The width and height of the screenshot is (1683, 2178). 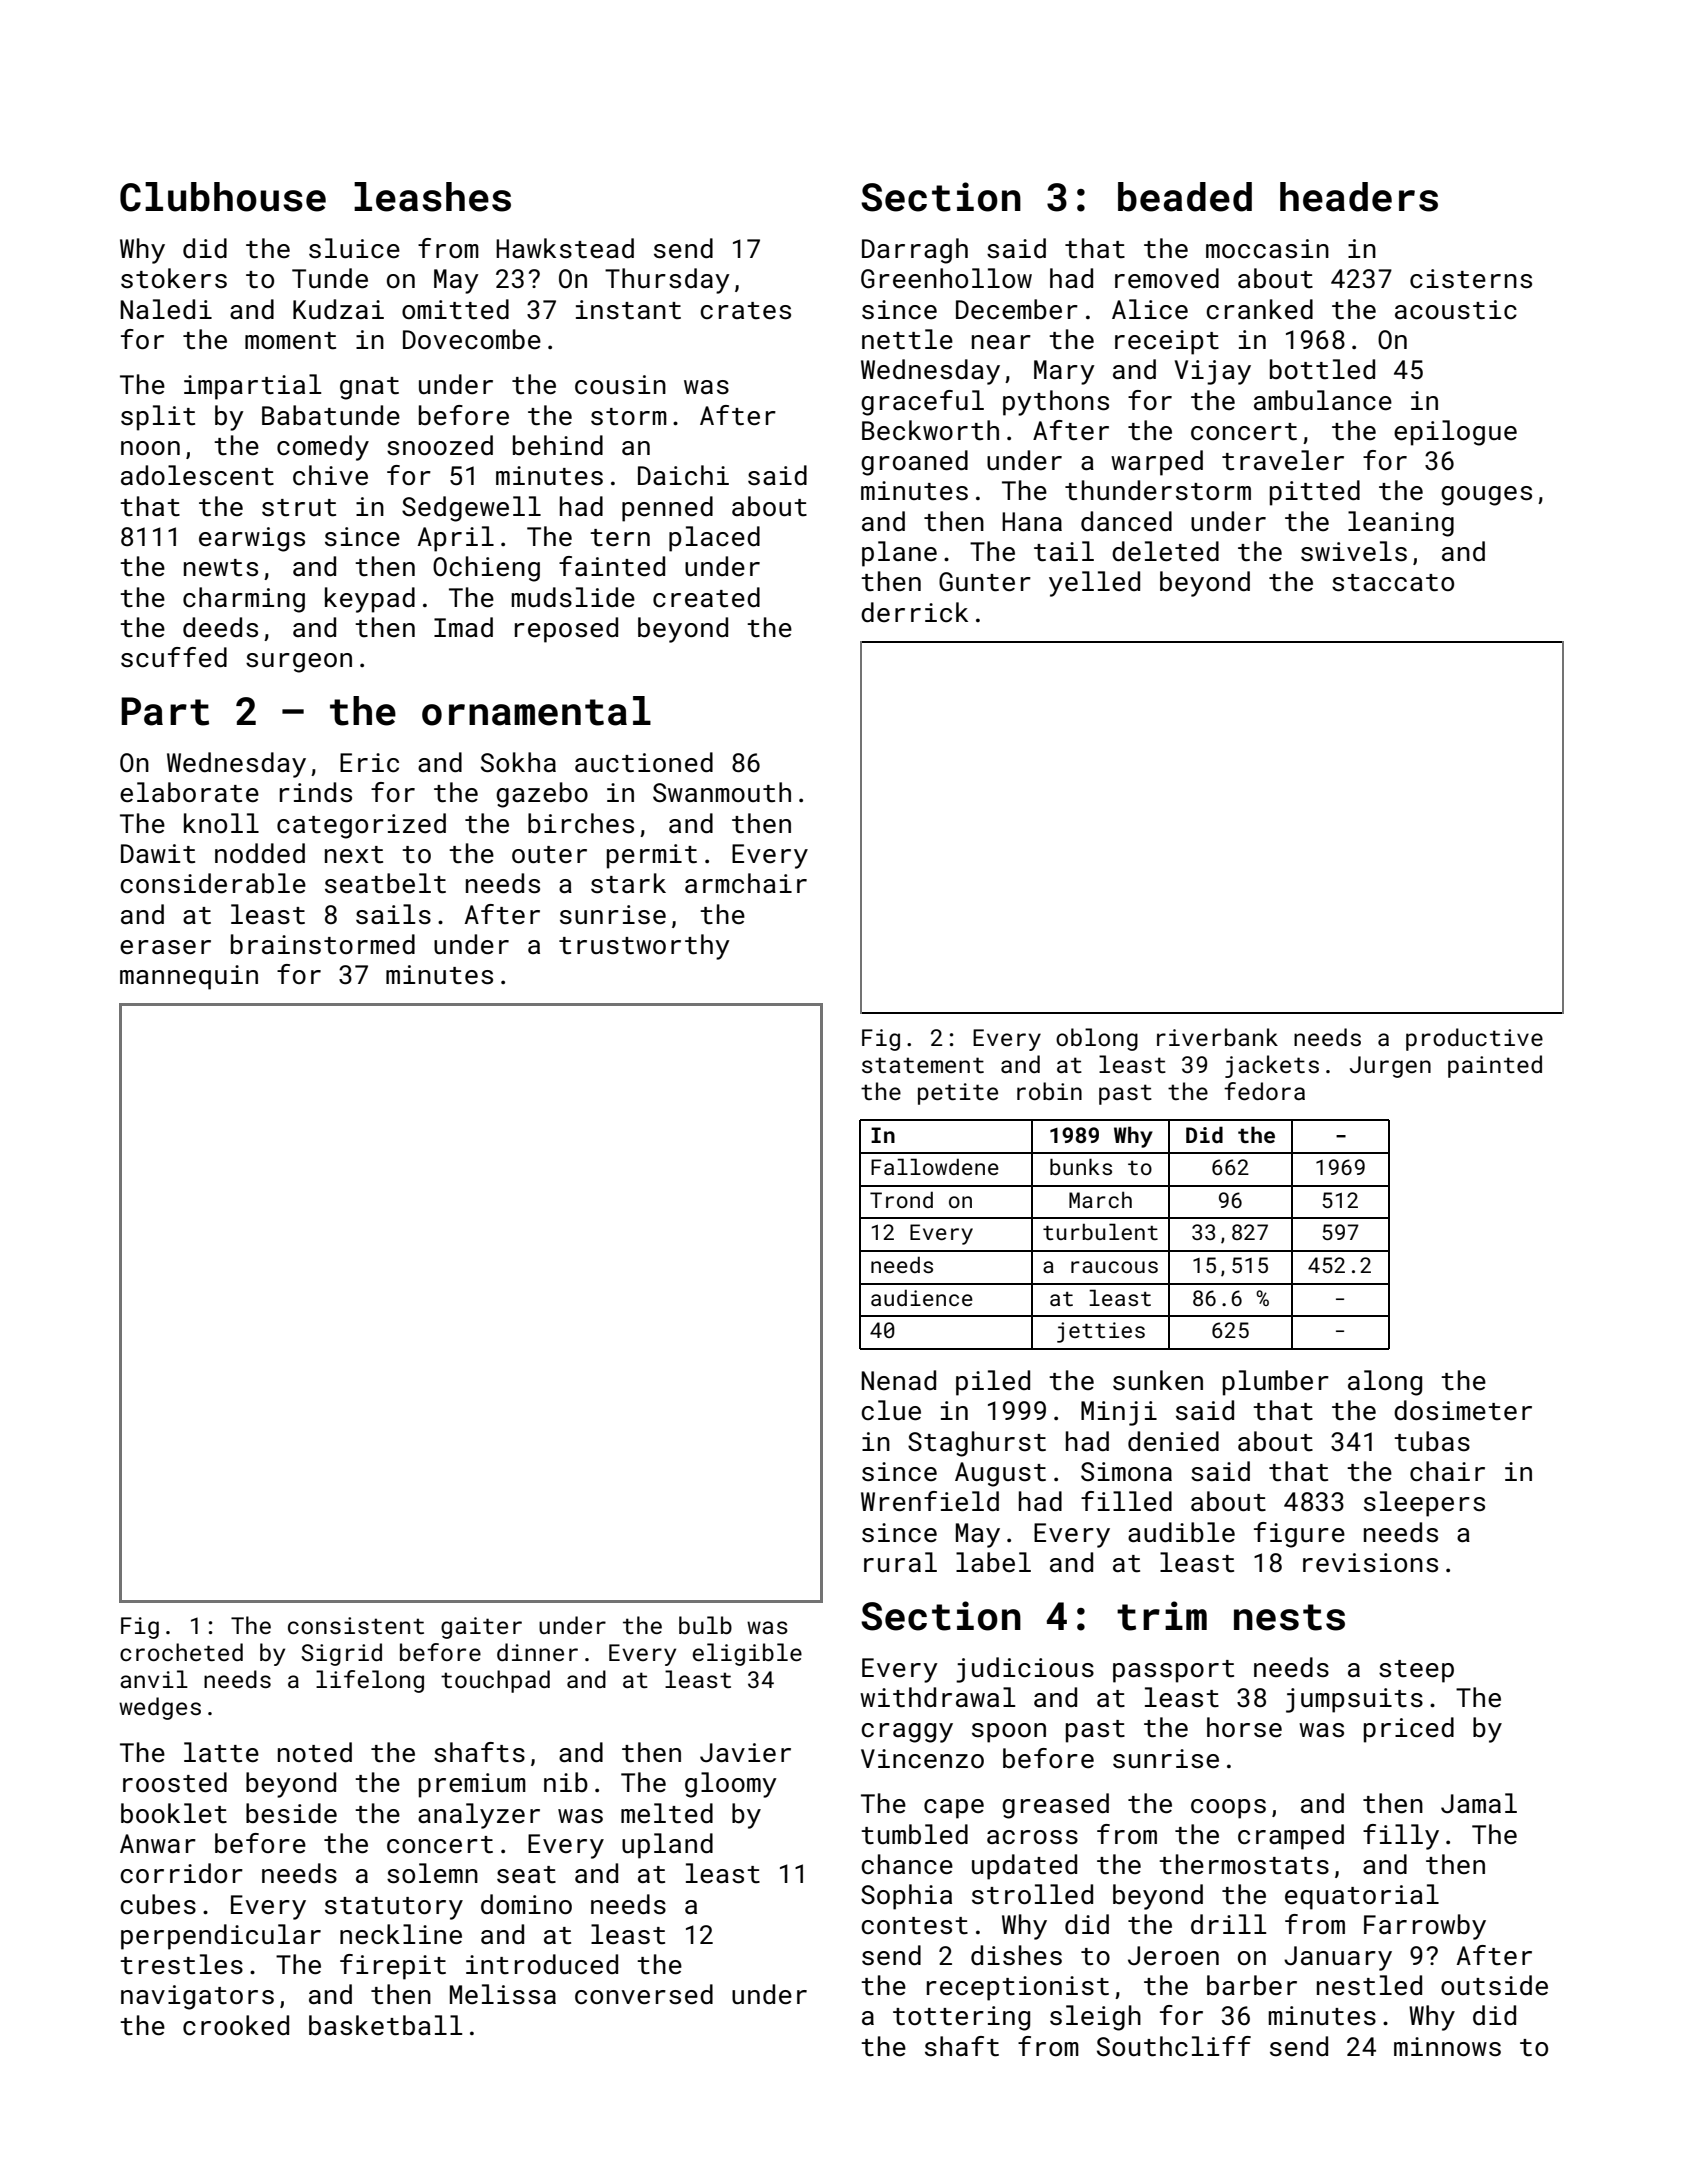 What do you see at coordinates (667, 281) in the screenshot?
I see `Thursday` at bounding box center [667, 281].
